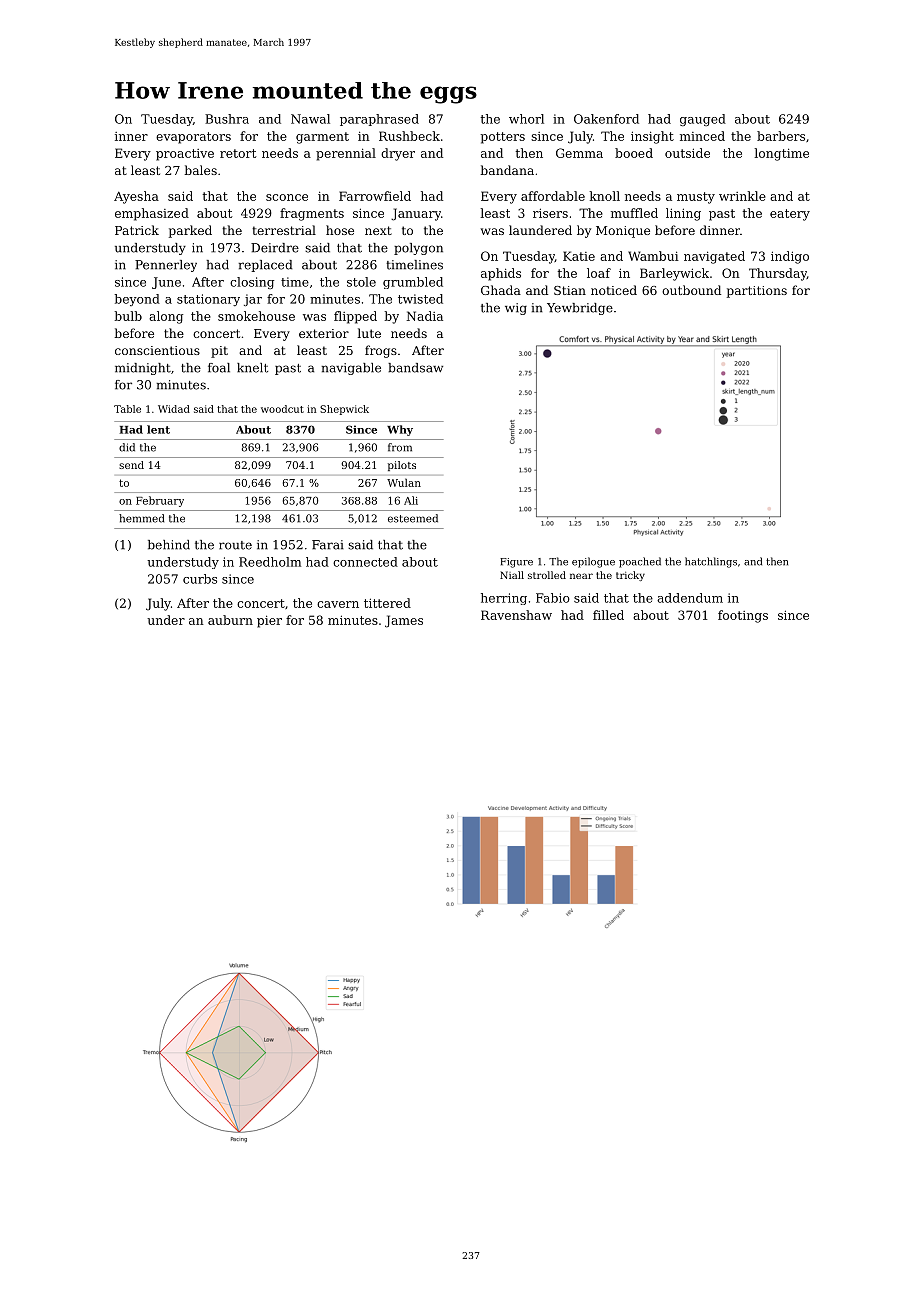 The image size is (924, 1308). I want to click on did, so click(127, 447).
